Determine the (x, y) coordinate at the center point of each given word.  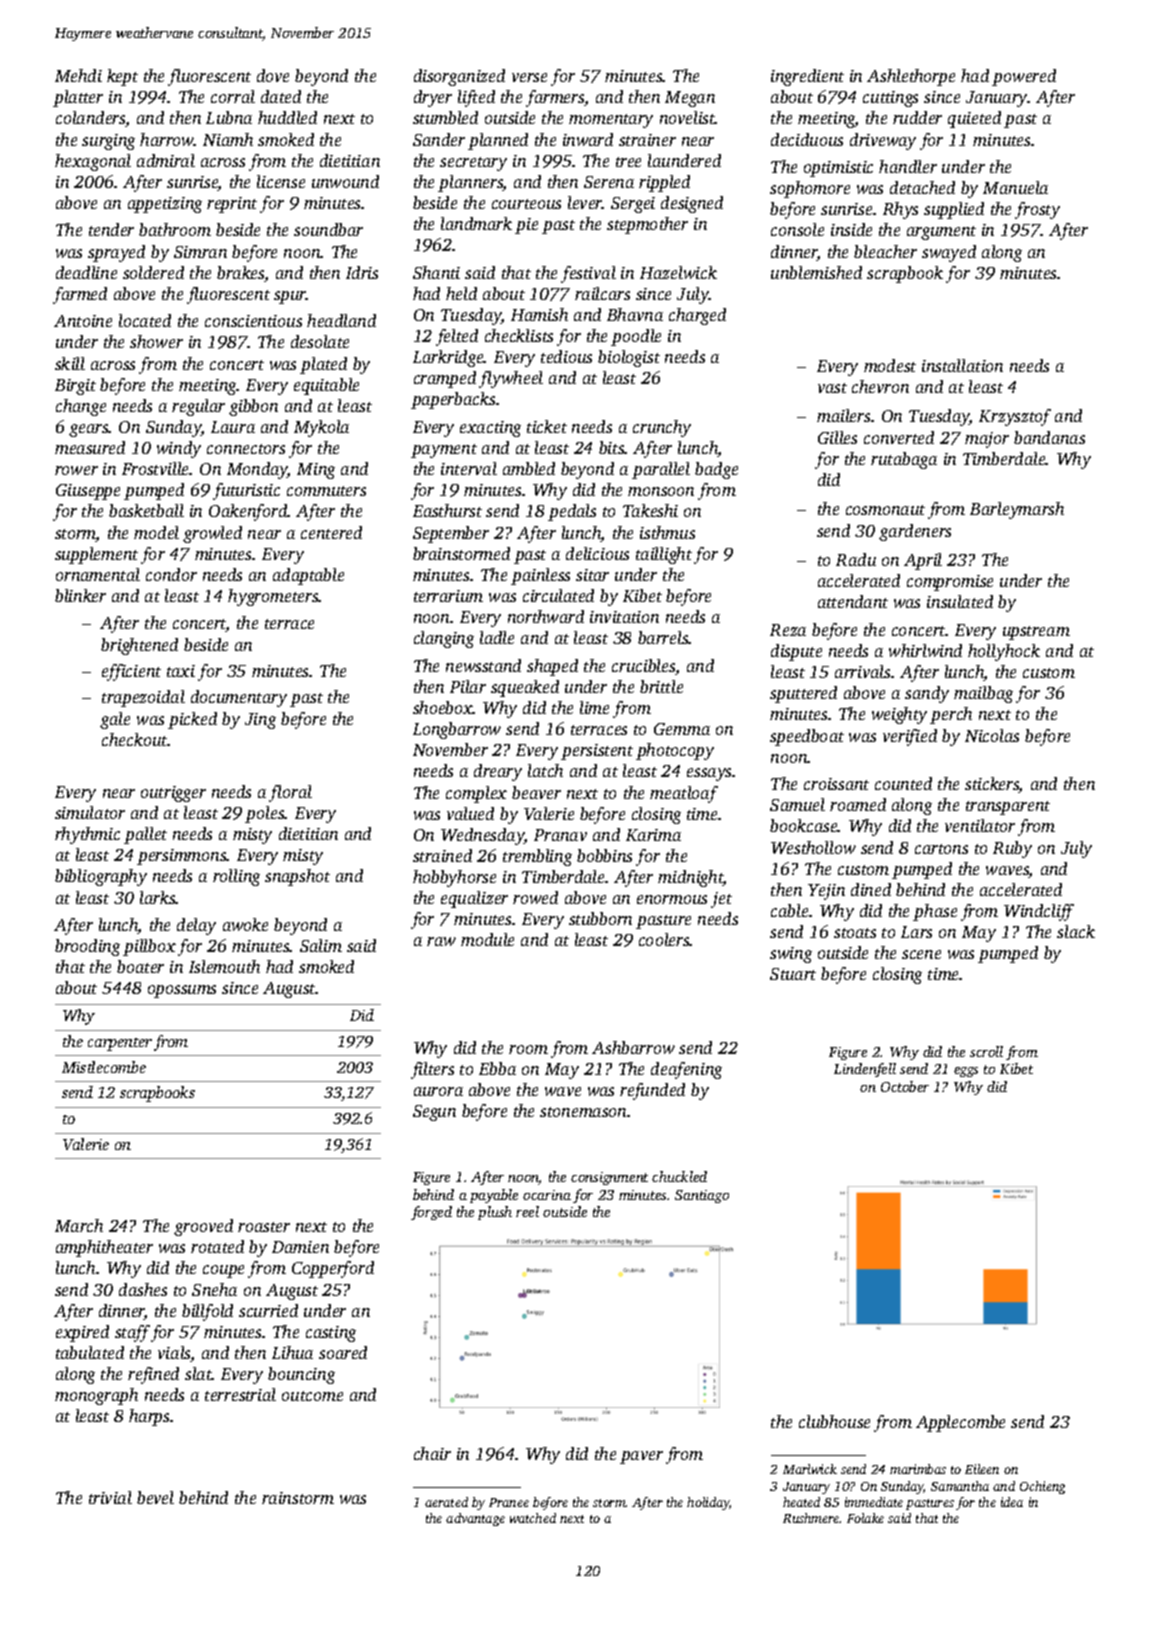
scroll (986, 1051)
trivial (110, 1497)
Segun (434, 1113)
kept (122, 77)
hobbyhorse (454, 878)
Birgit (75, 387)
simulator (90, 812)
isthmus (667, 532)
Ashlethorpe (911, 77)
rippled (664, 183)
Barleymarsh (1017, 510)
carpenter (120, 1044)
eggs (966, 1072)
